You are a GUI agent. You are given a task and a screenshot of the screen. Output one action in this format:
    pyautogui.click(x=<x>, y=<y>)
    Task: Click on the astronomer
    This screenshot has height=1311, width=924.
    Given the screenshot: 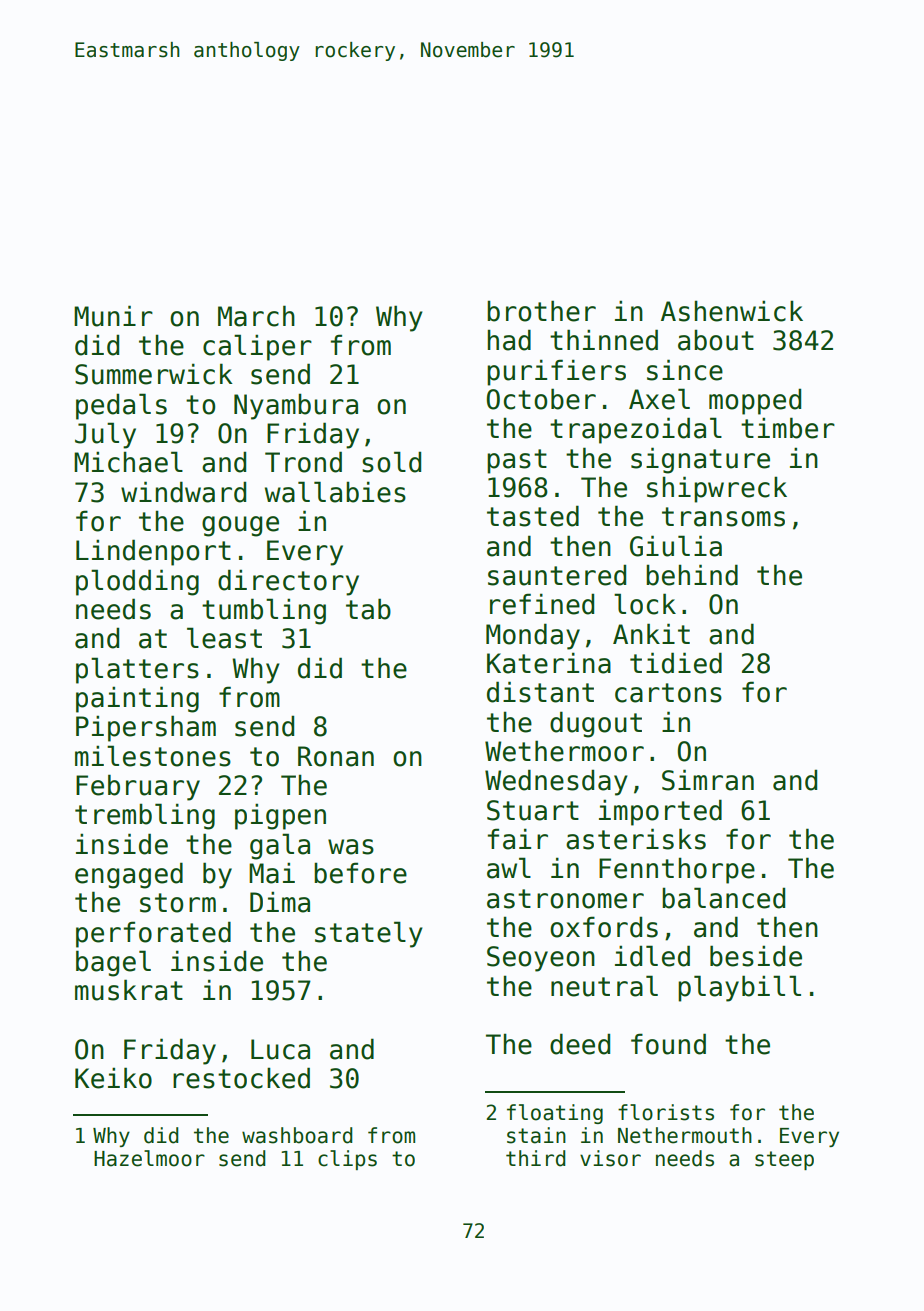 What is the action you would take?
    pyautogui.click(x=565, y=899)
